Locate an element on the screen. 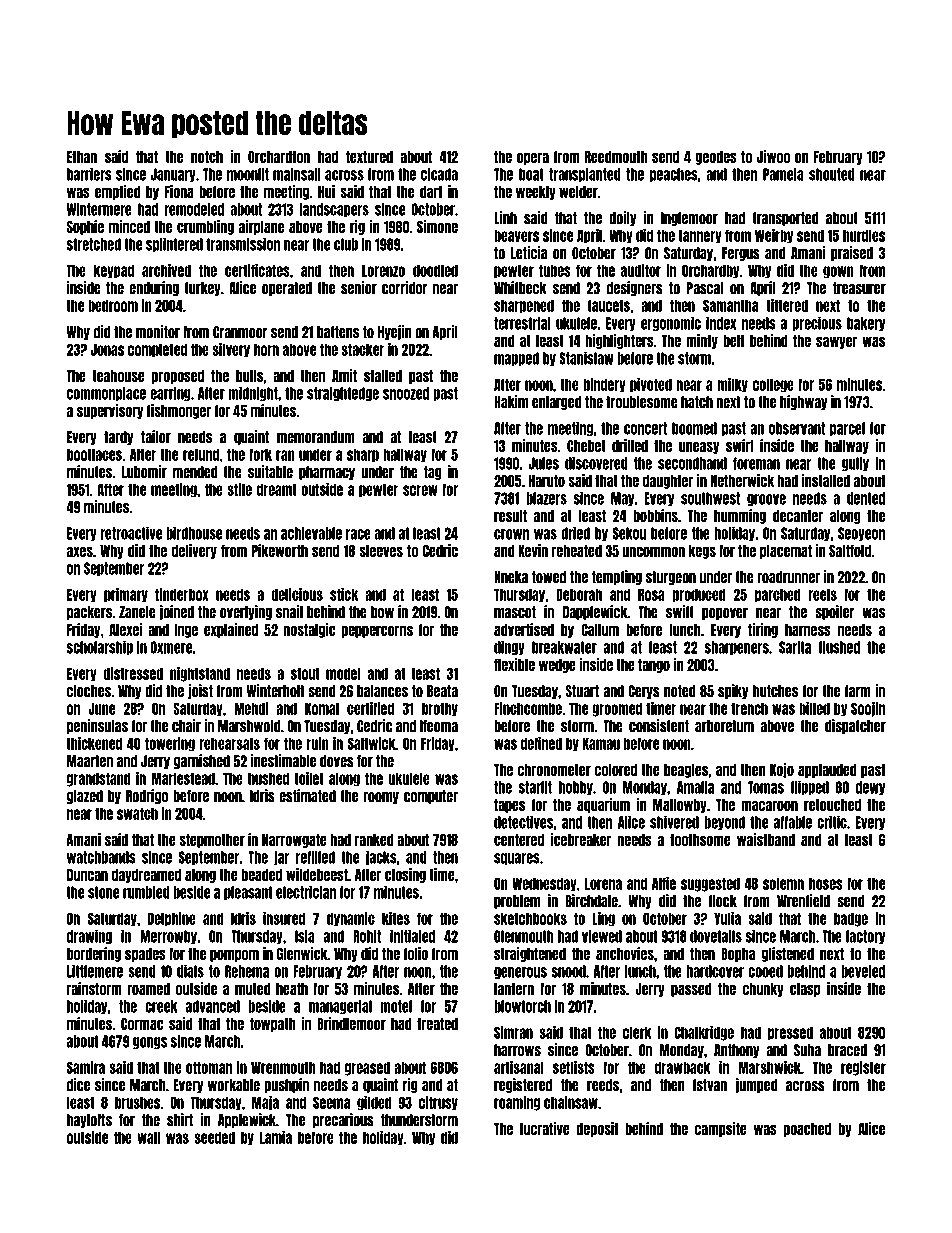 This screenshot has width=952, height=1233. packers is located at coordinates (89, 613).
